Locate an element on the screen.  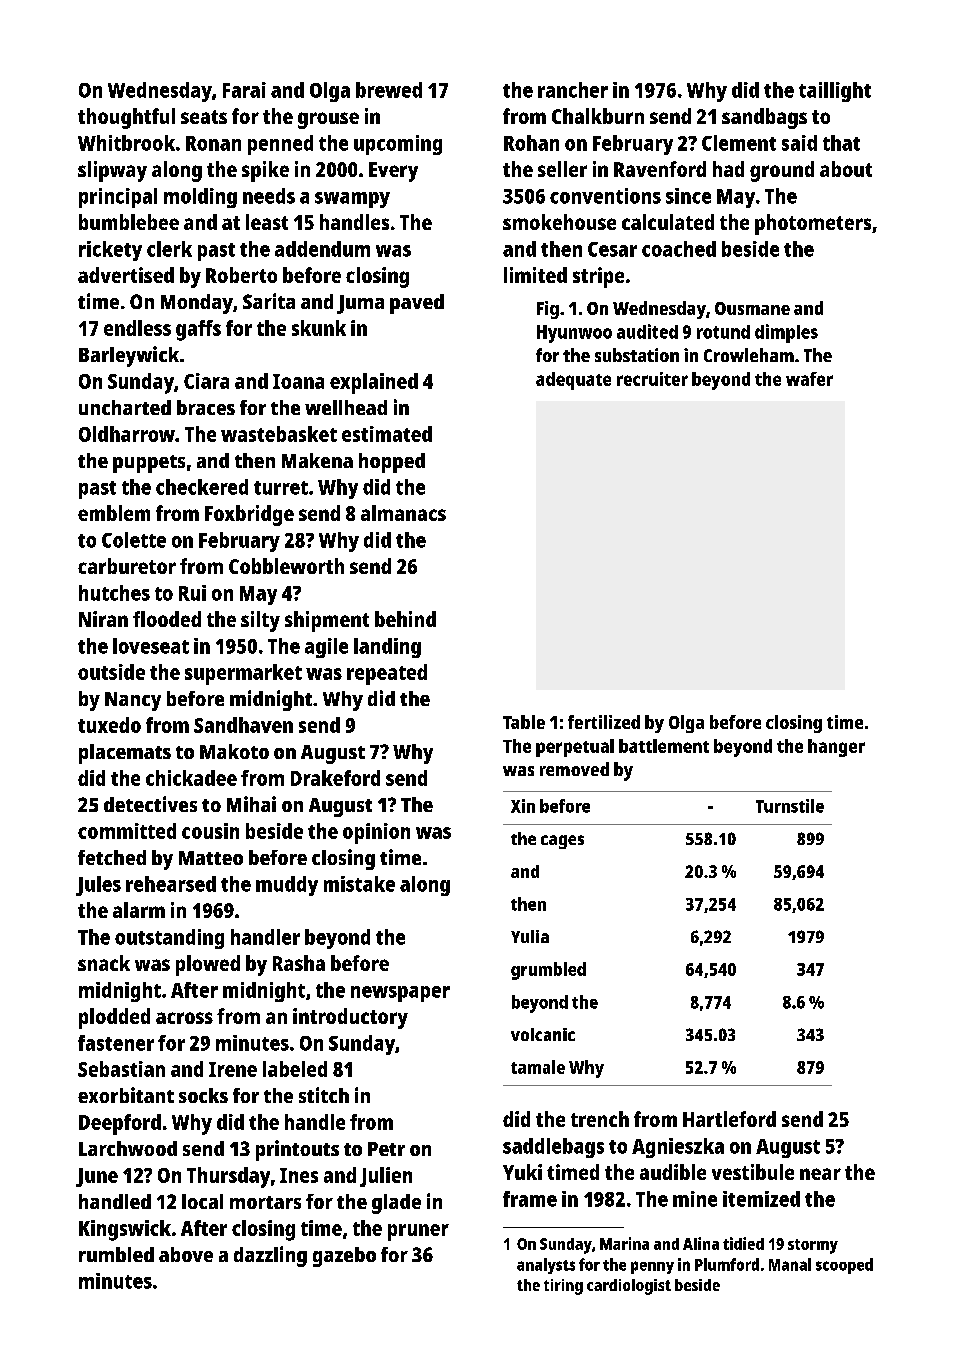
photometers is located at coordinates (813, 224).
